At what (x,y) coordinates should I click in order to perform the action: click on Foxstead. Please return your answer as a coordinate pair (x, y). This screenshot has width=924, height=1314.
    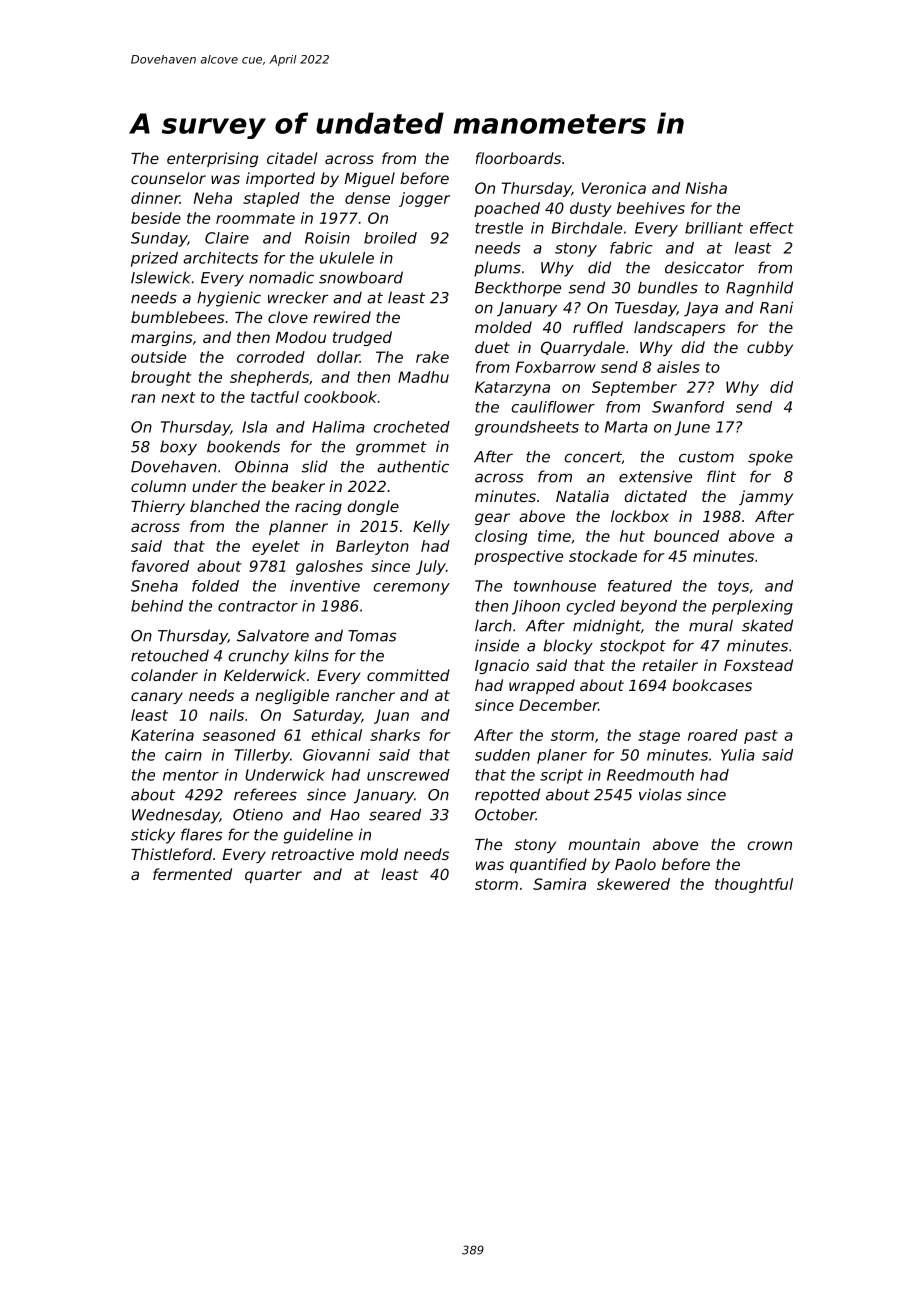
    Looking at the image, I should click on (758, 665).
